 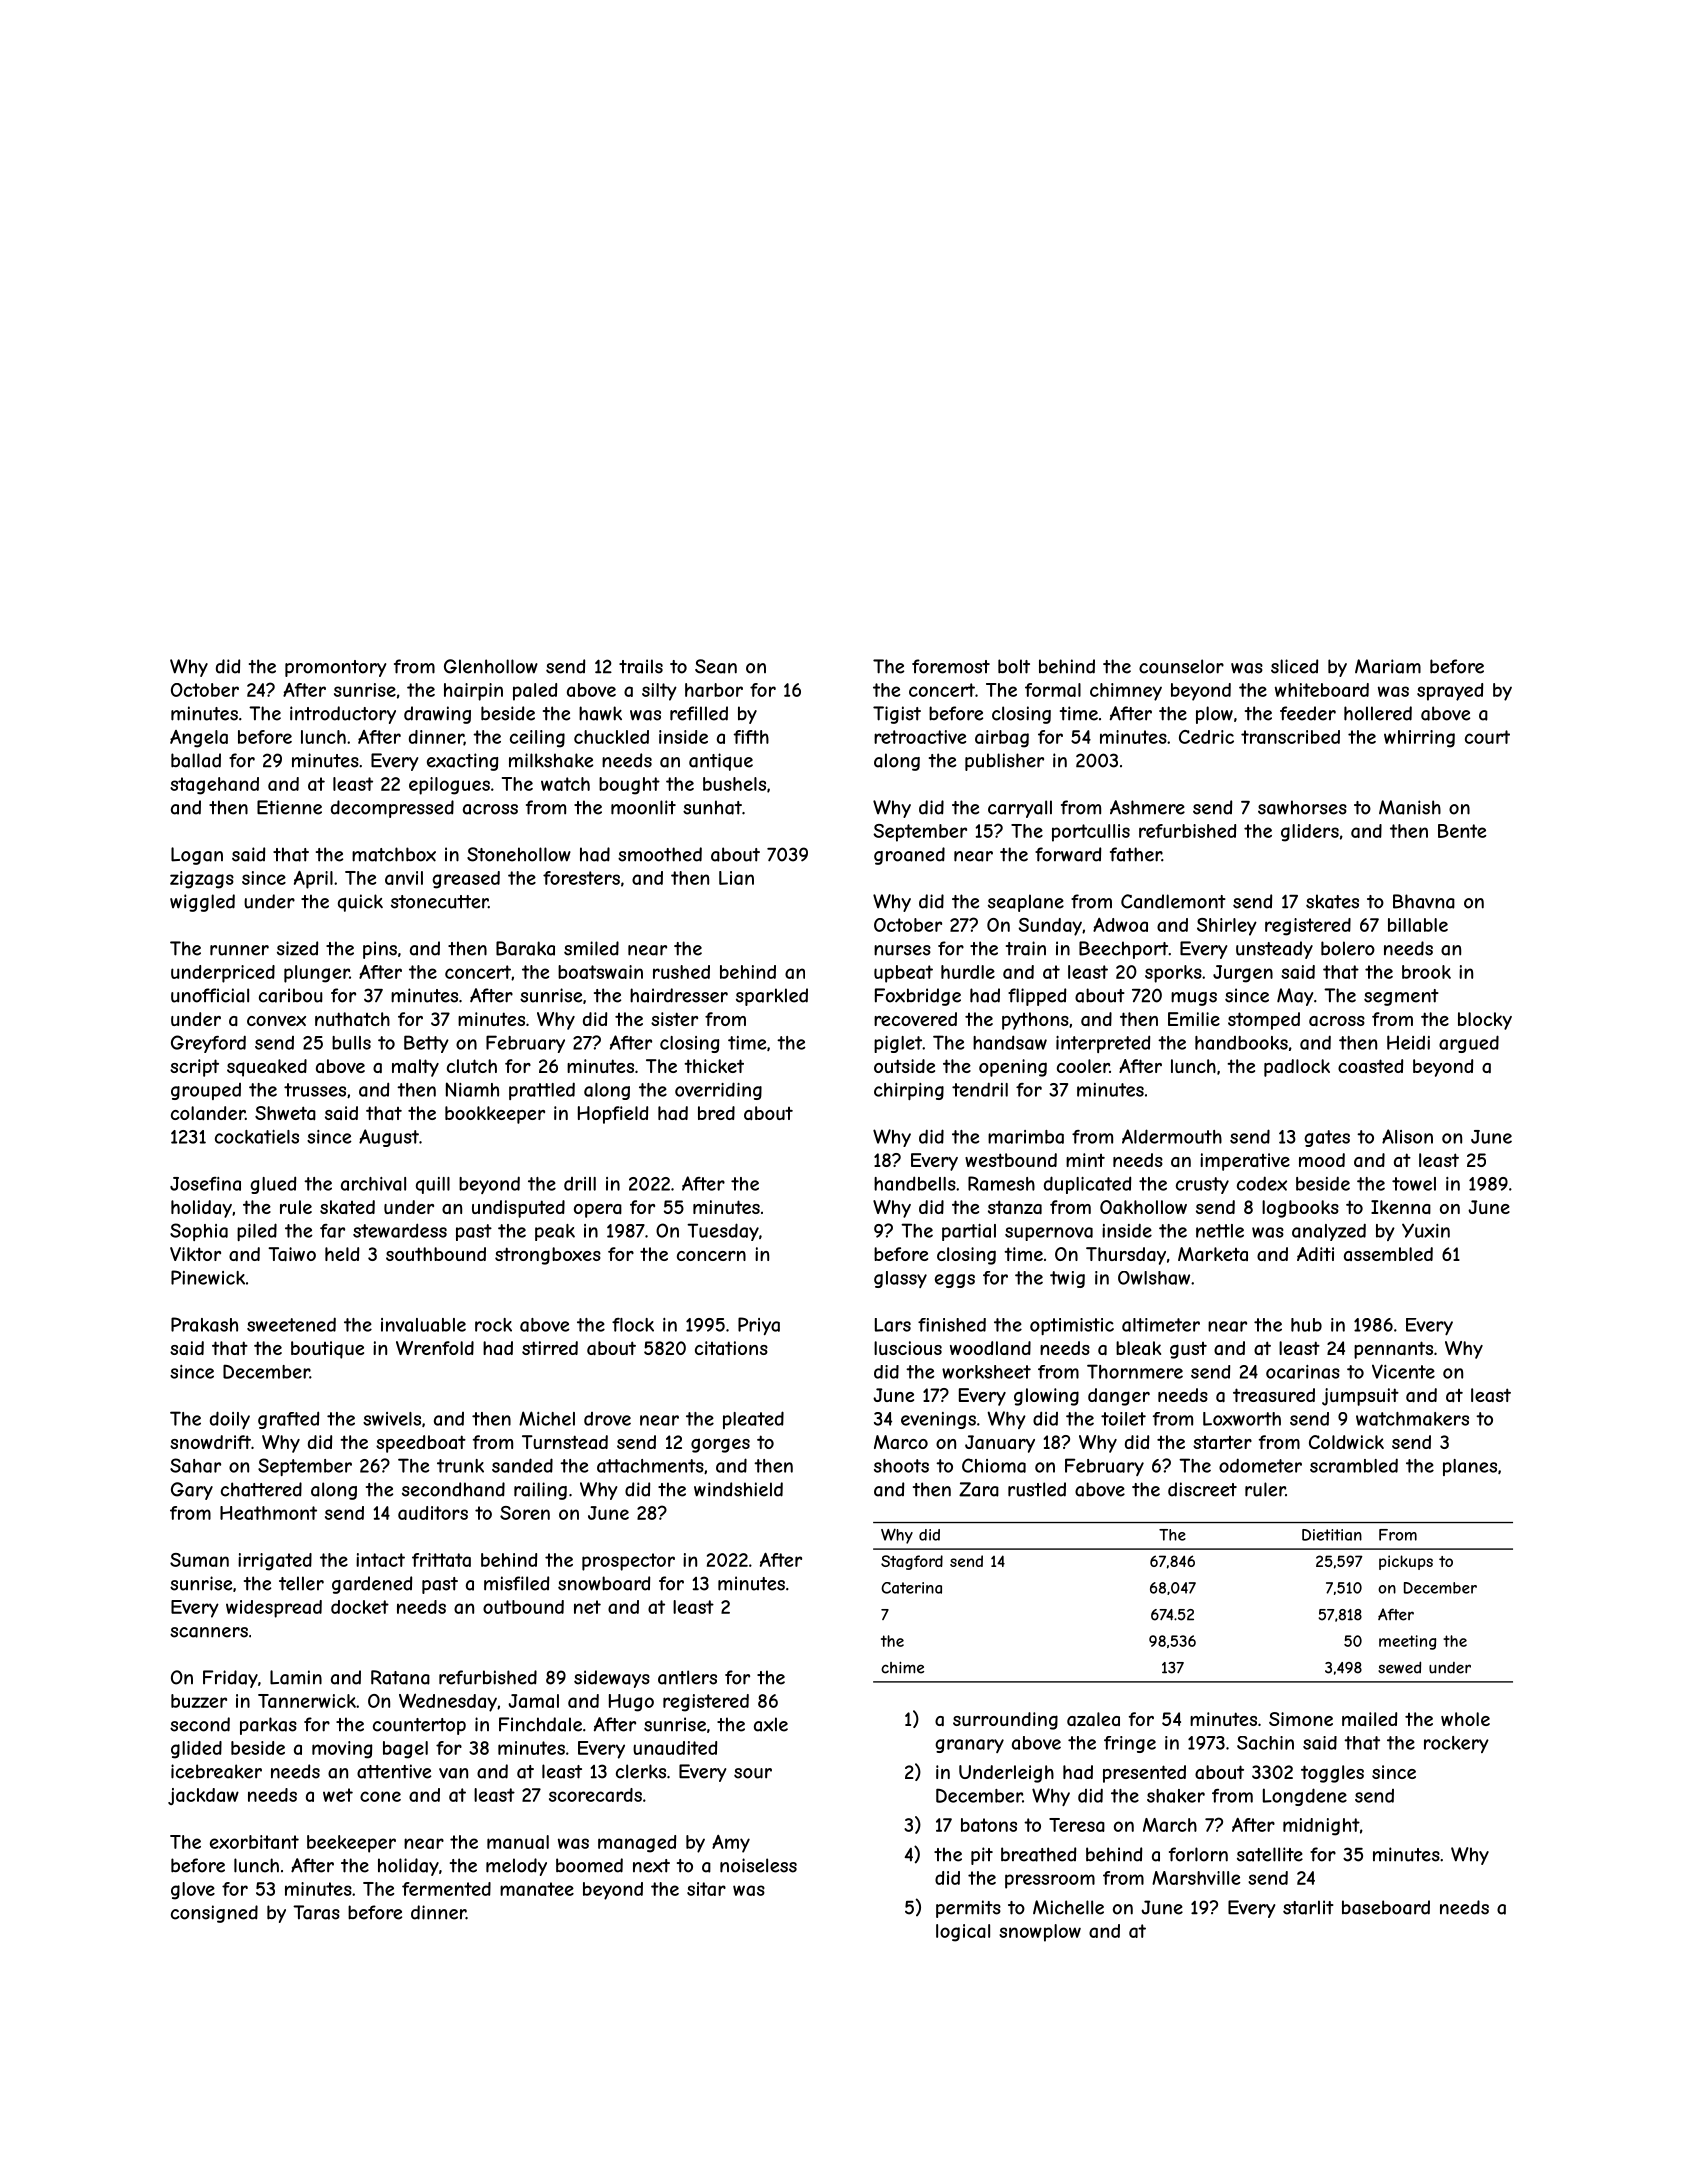 I want to click on milkshake, so click(x=551, y=760).
